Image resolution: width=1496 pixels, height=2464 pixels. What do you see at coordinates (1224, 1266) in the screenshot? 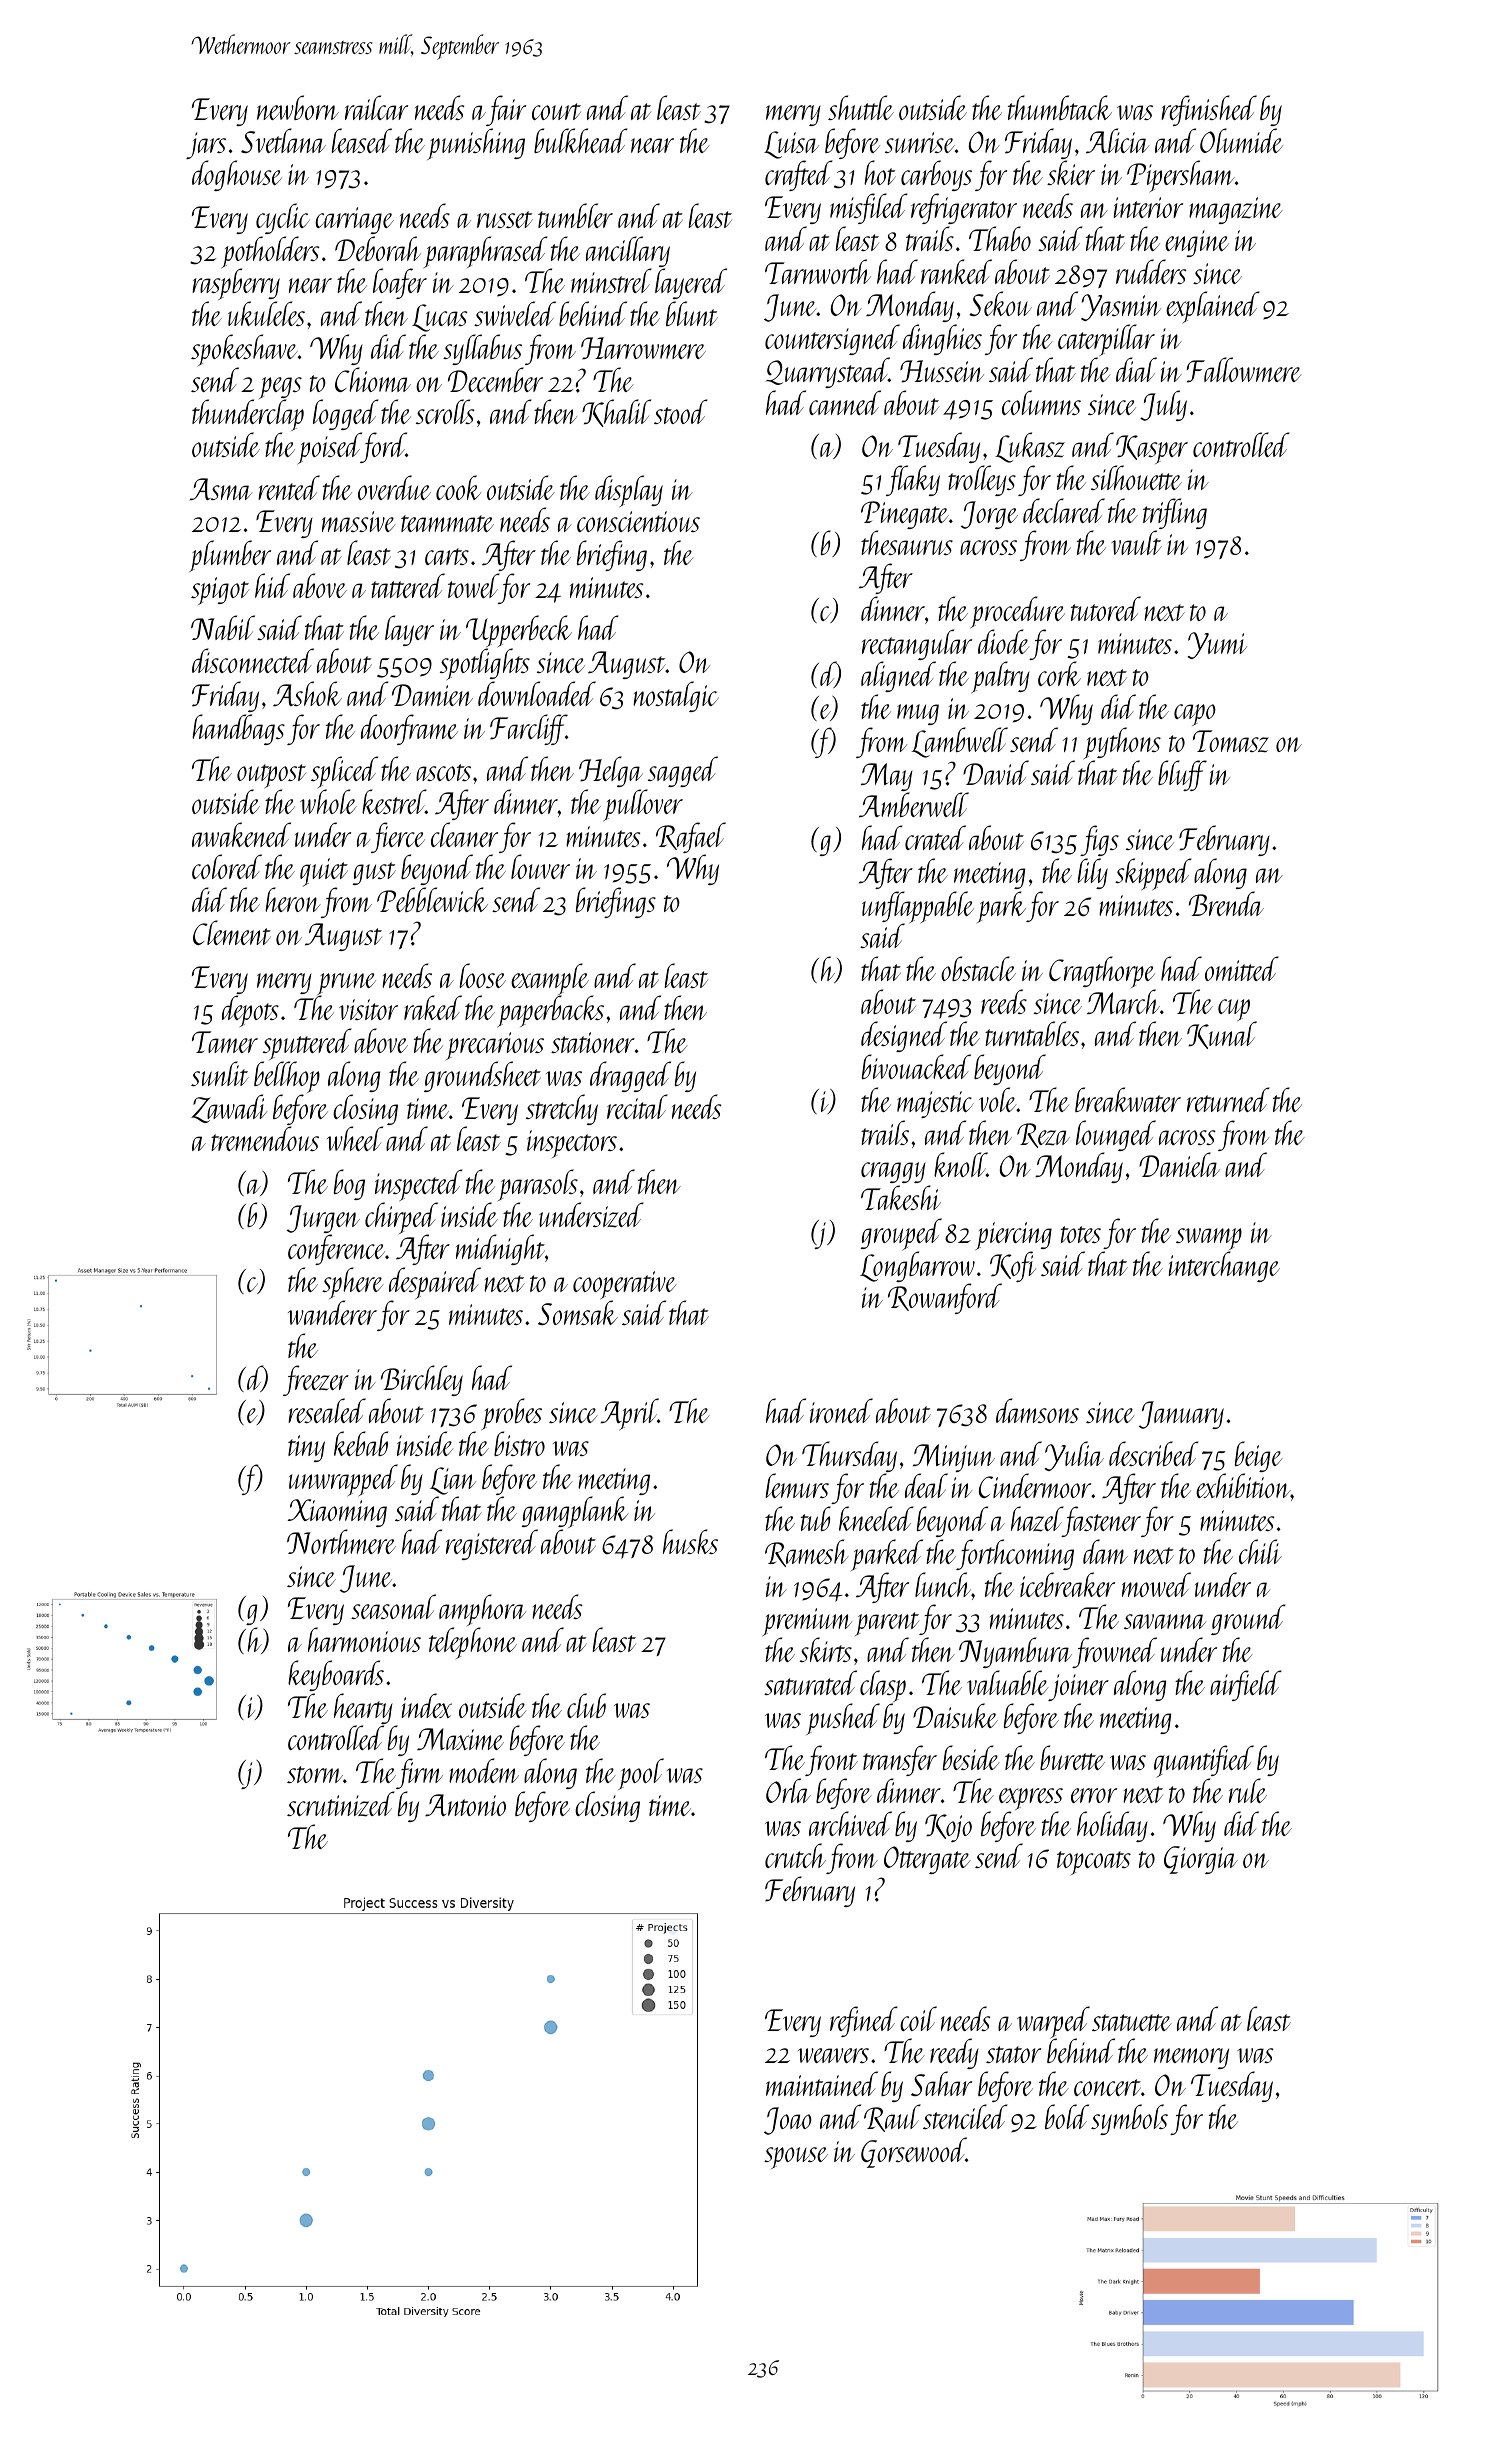
I see `interchange` at bounding box center [1224, 1266].
